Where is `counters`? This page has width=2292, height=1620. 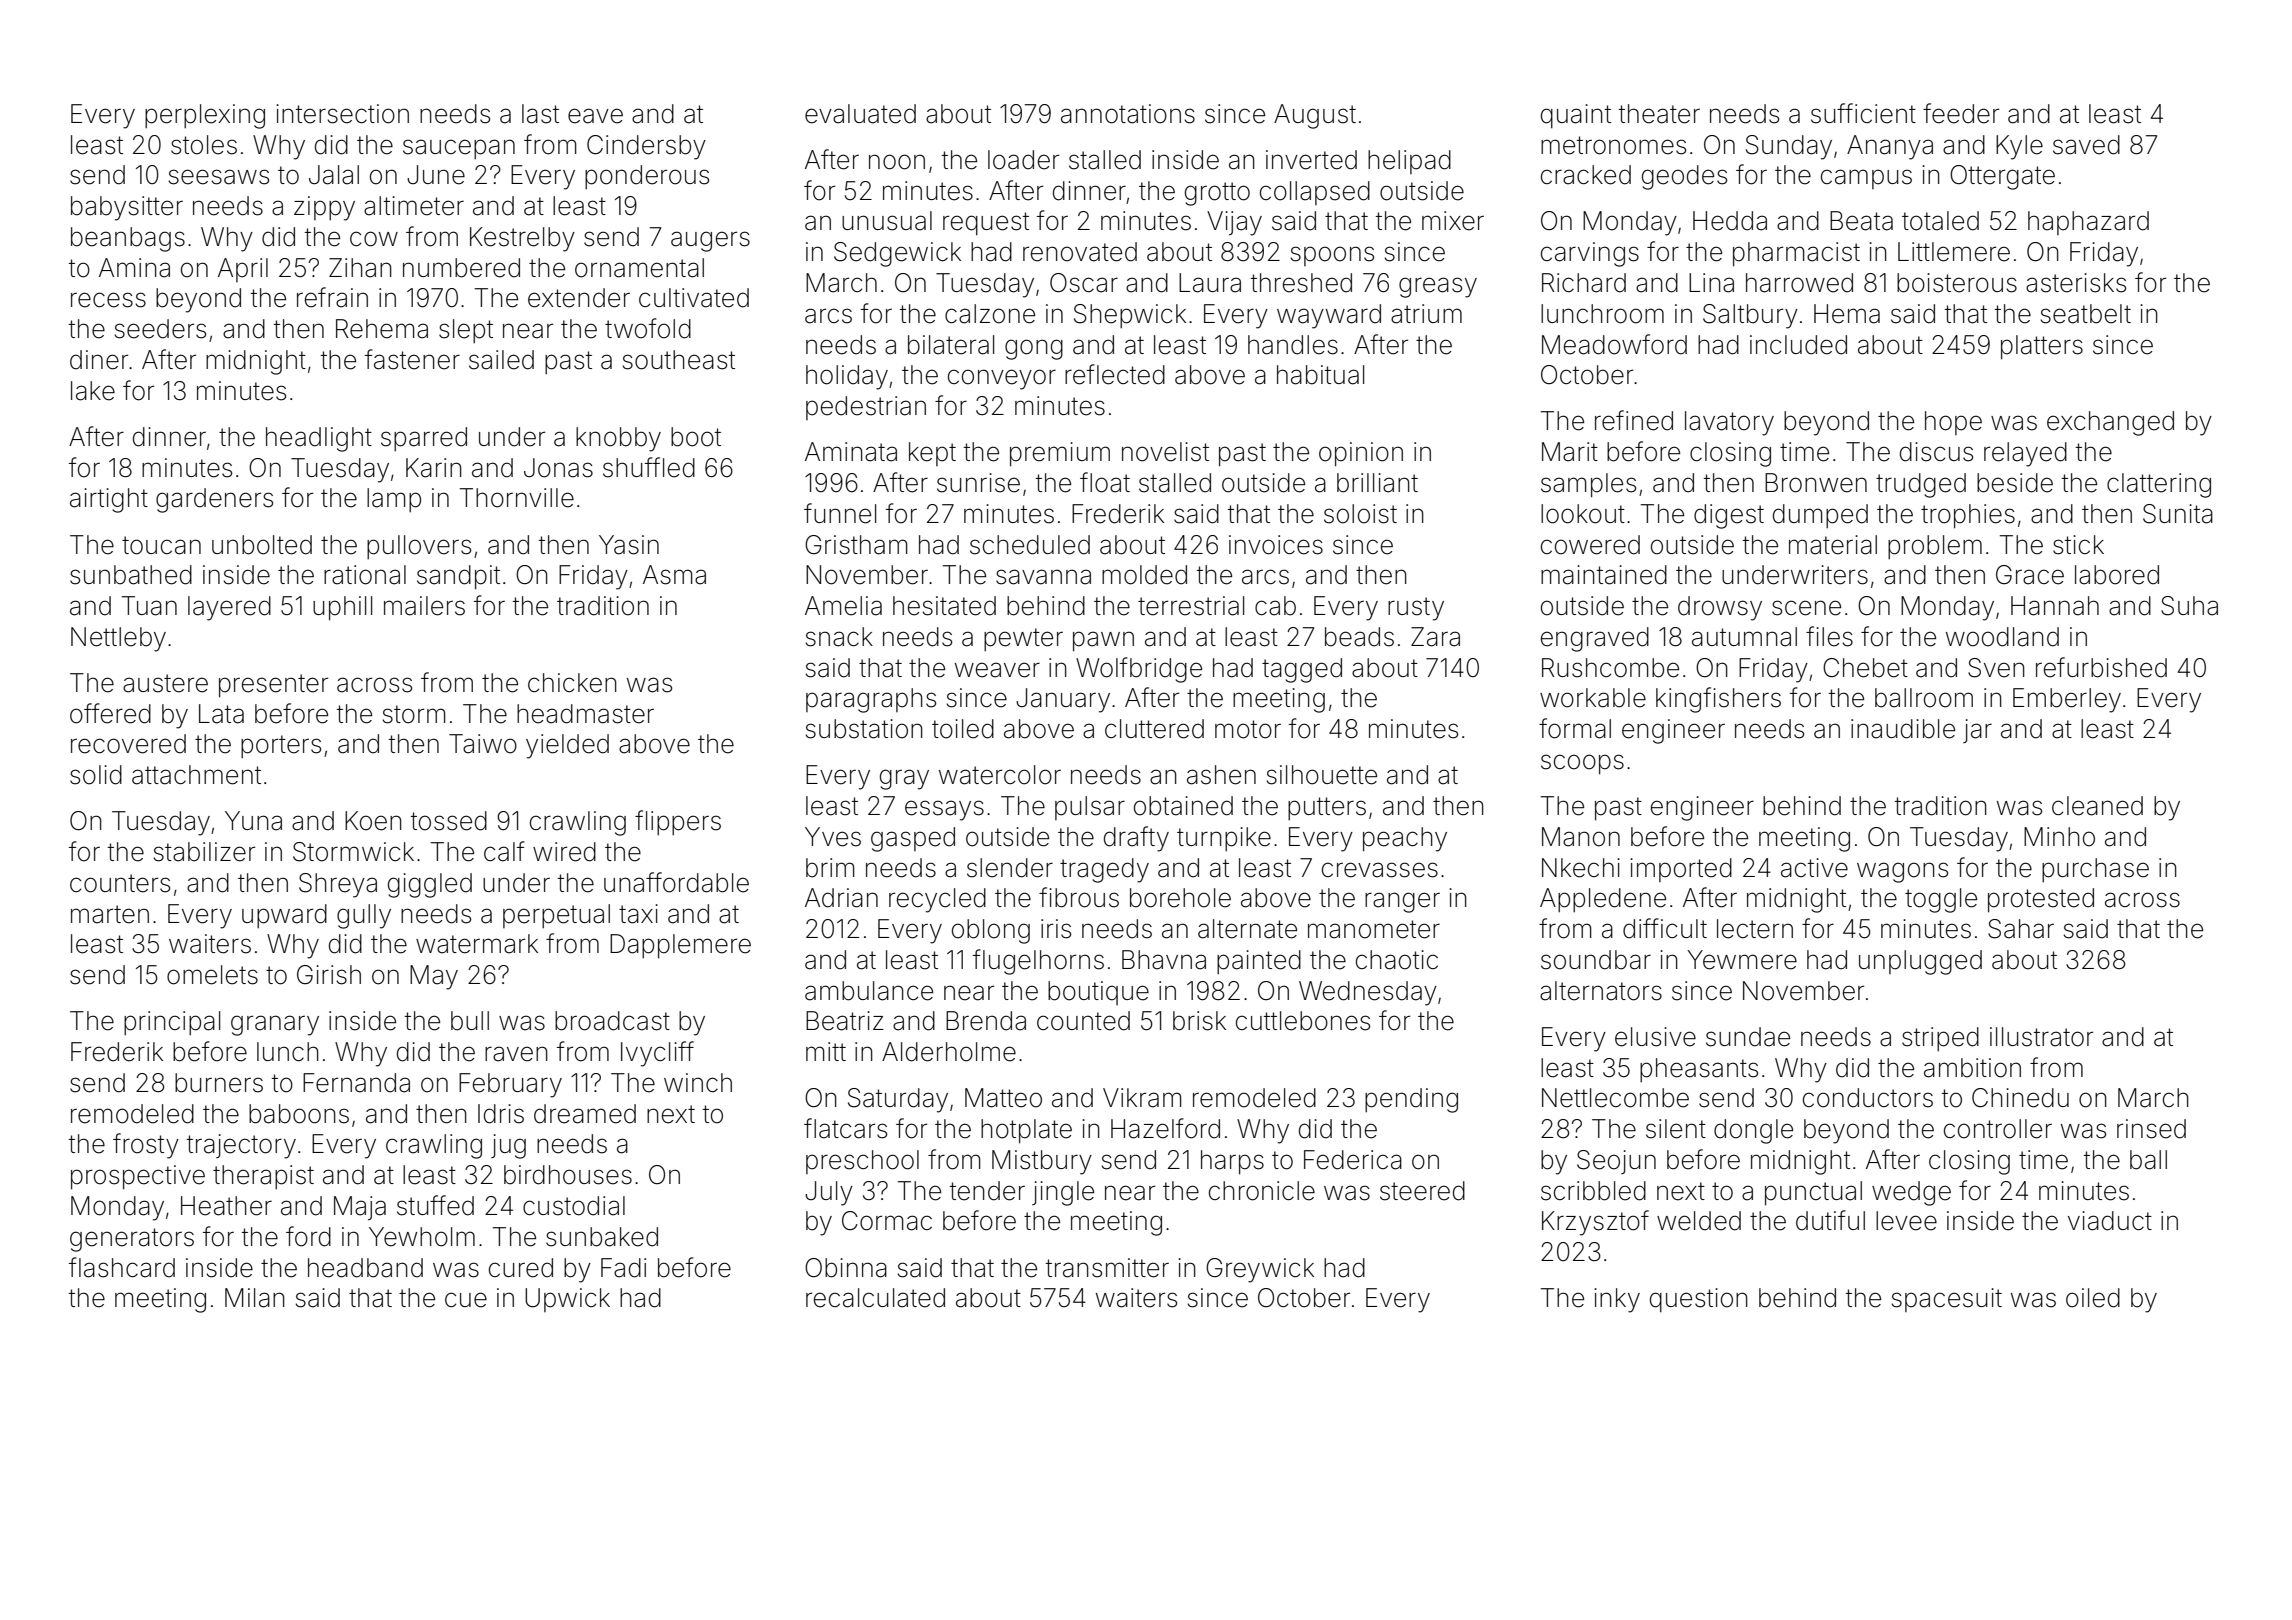
counters is located at coordinates (120, 883).
